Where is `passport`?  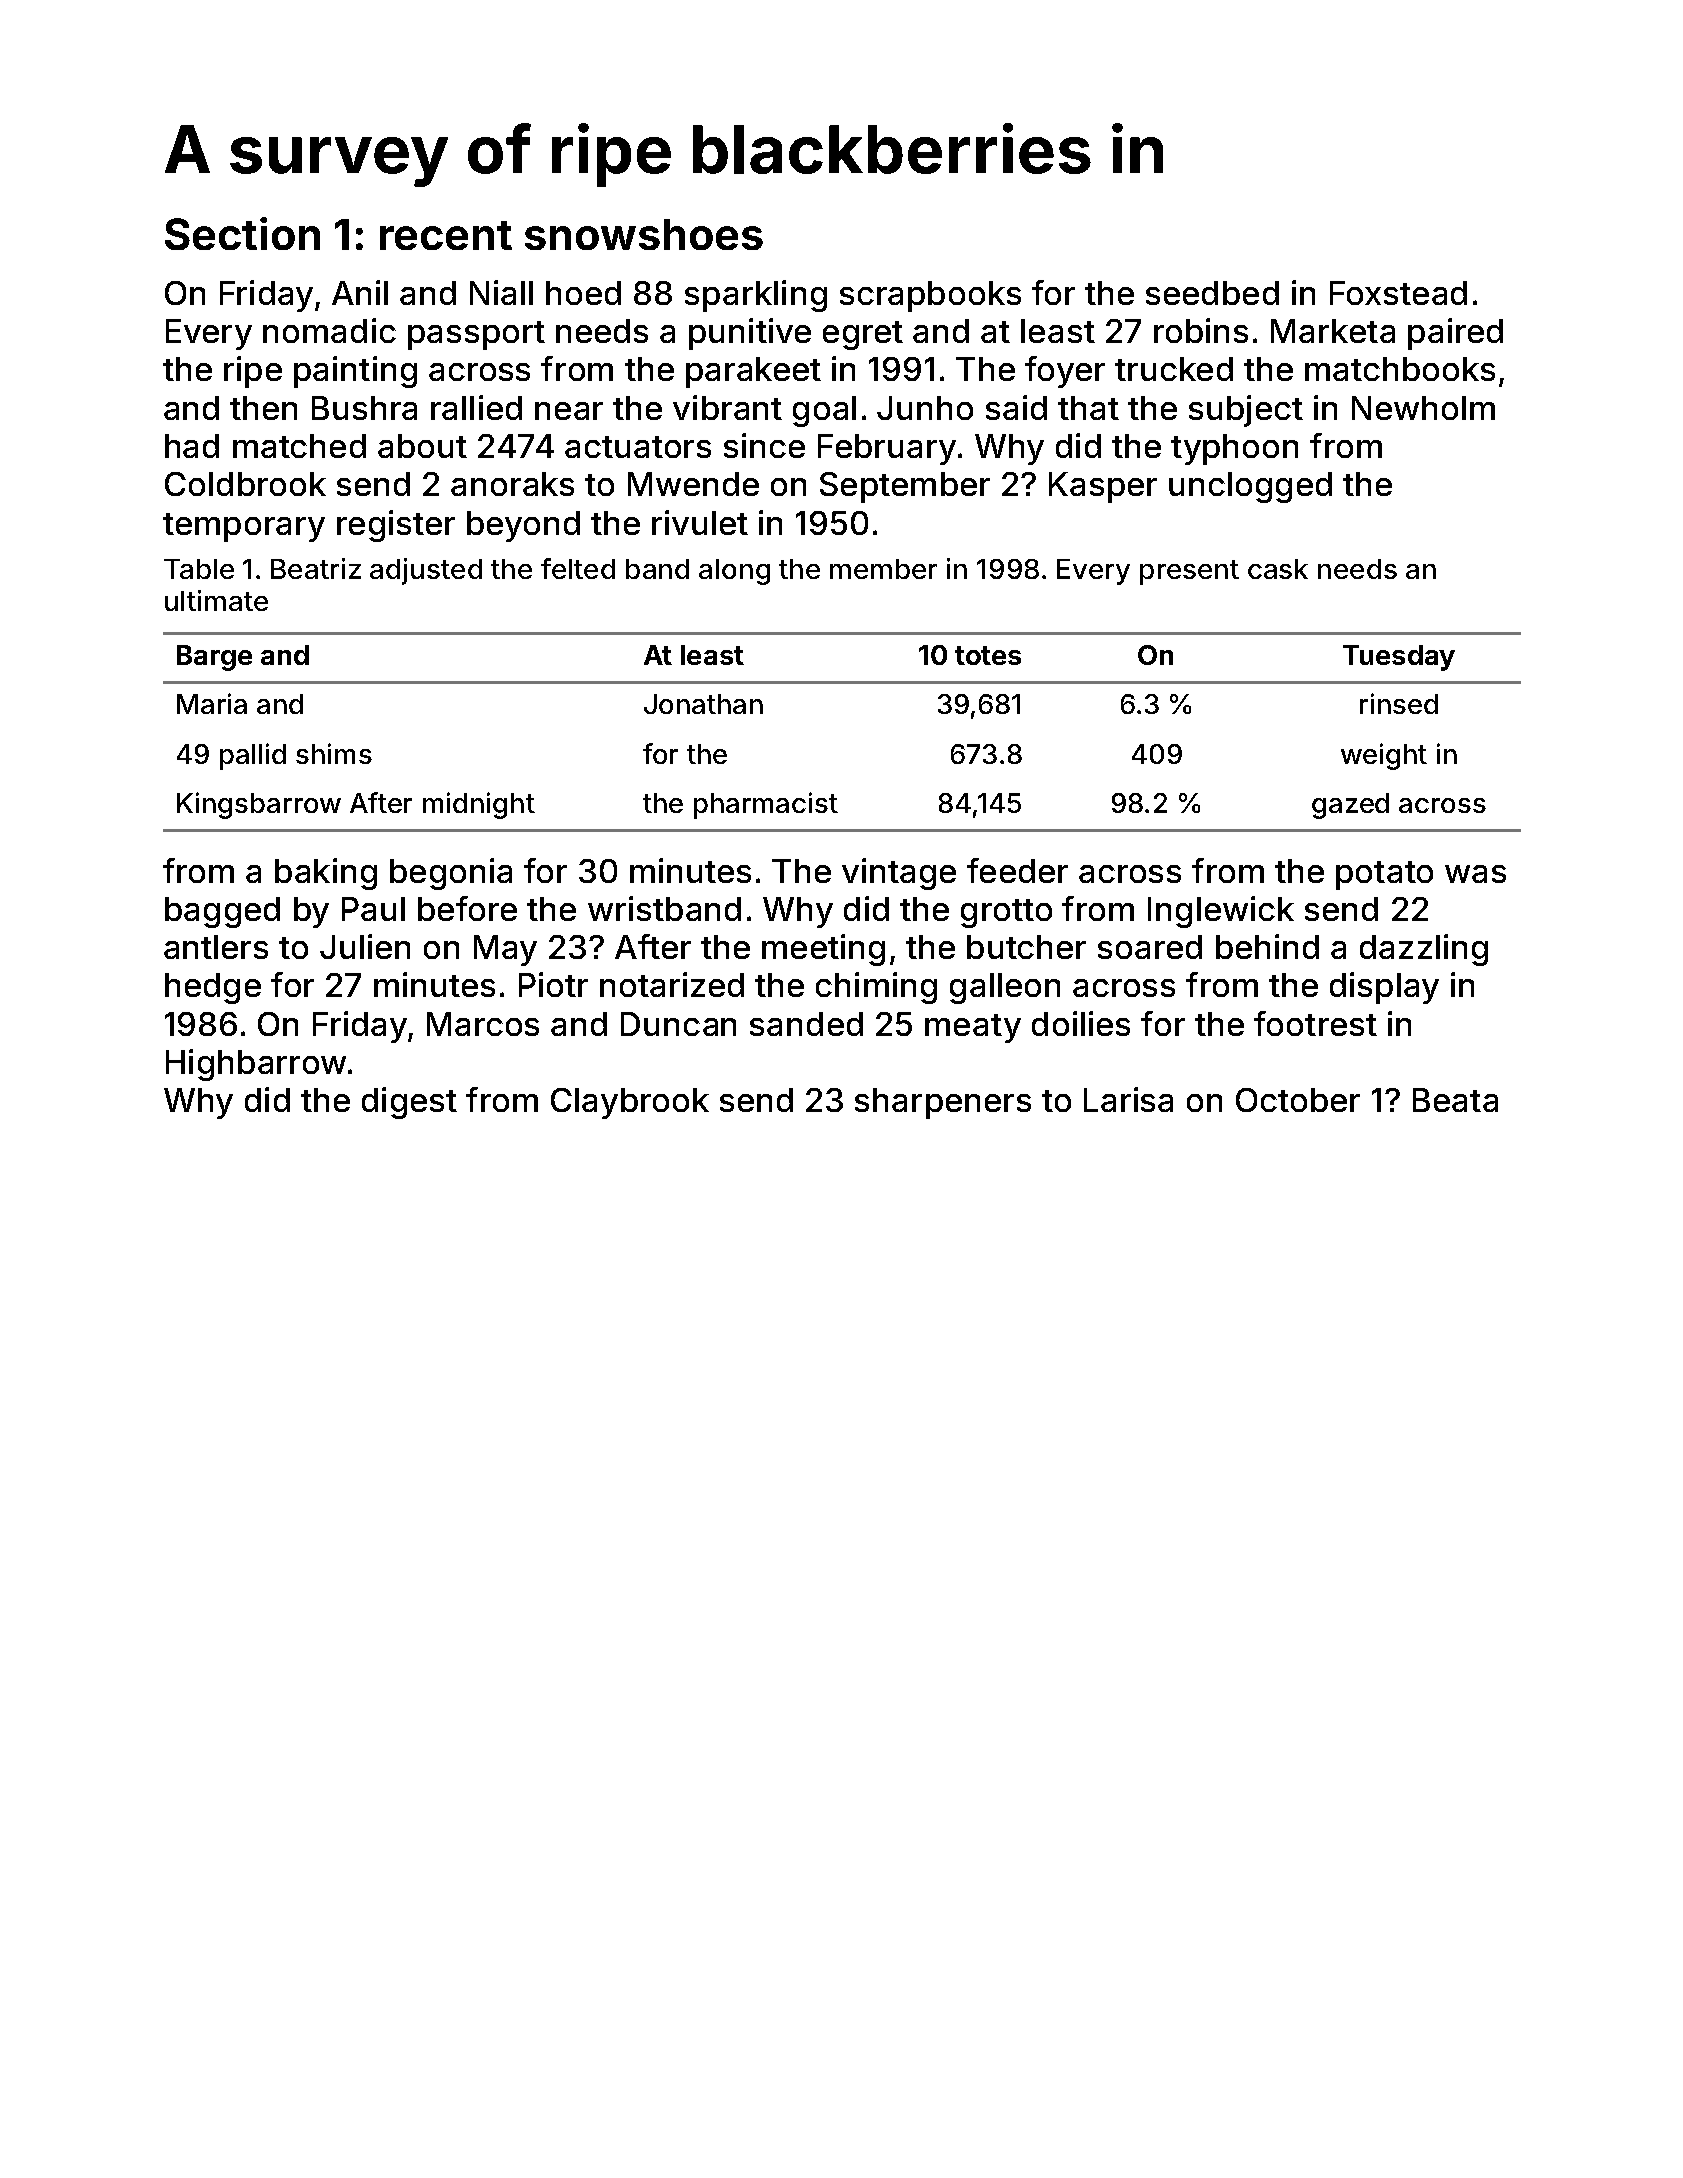
passport is located at coordinates (476, 335).
